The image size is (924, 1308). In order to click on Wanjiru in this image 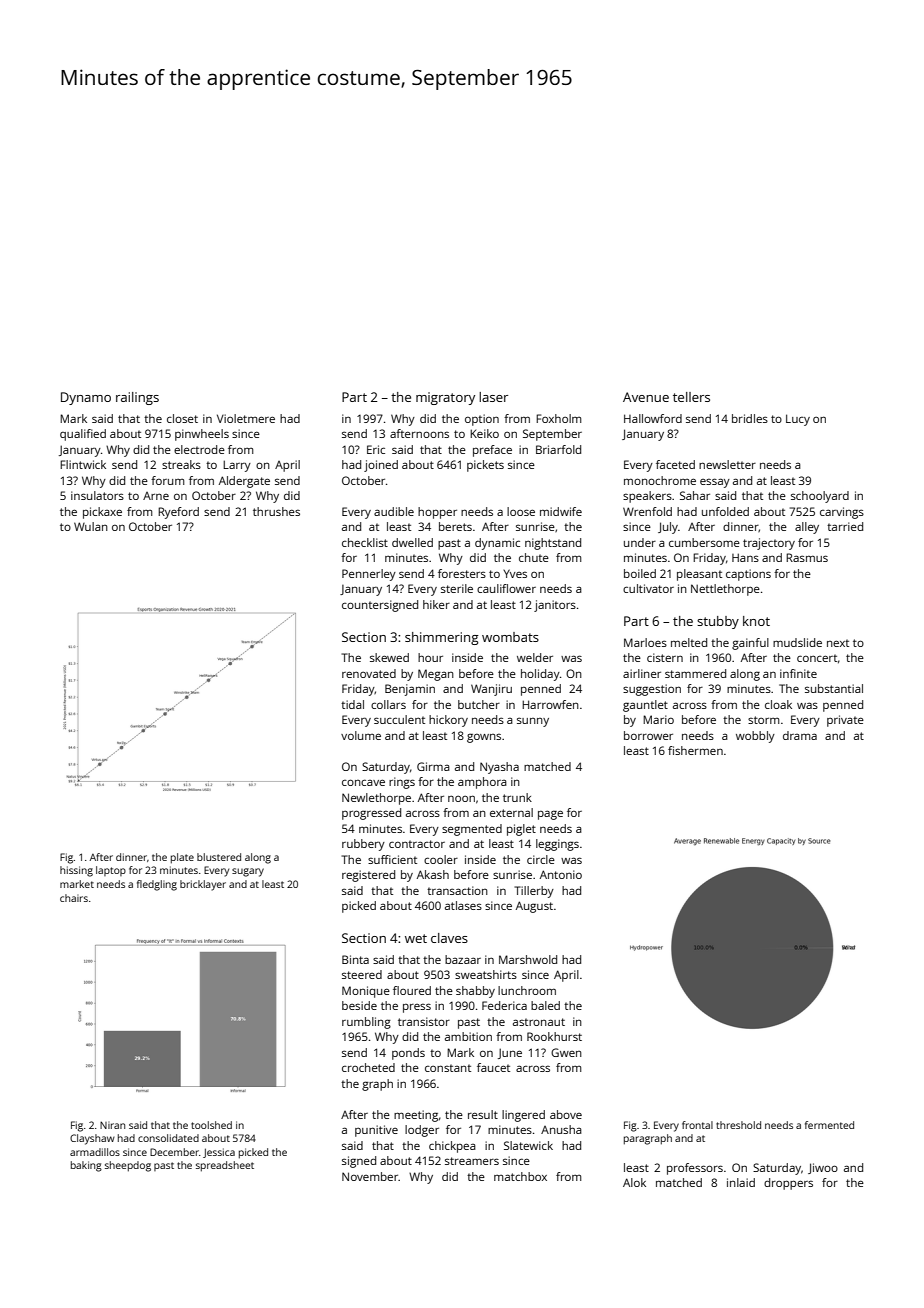, I will do `click(491, 690)`.
